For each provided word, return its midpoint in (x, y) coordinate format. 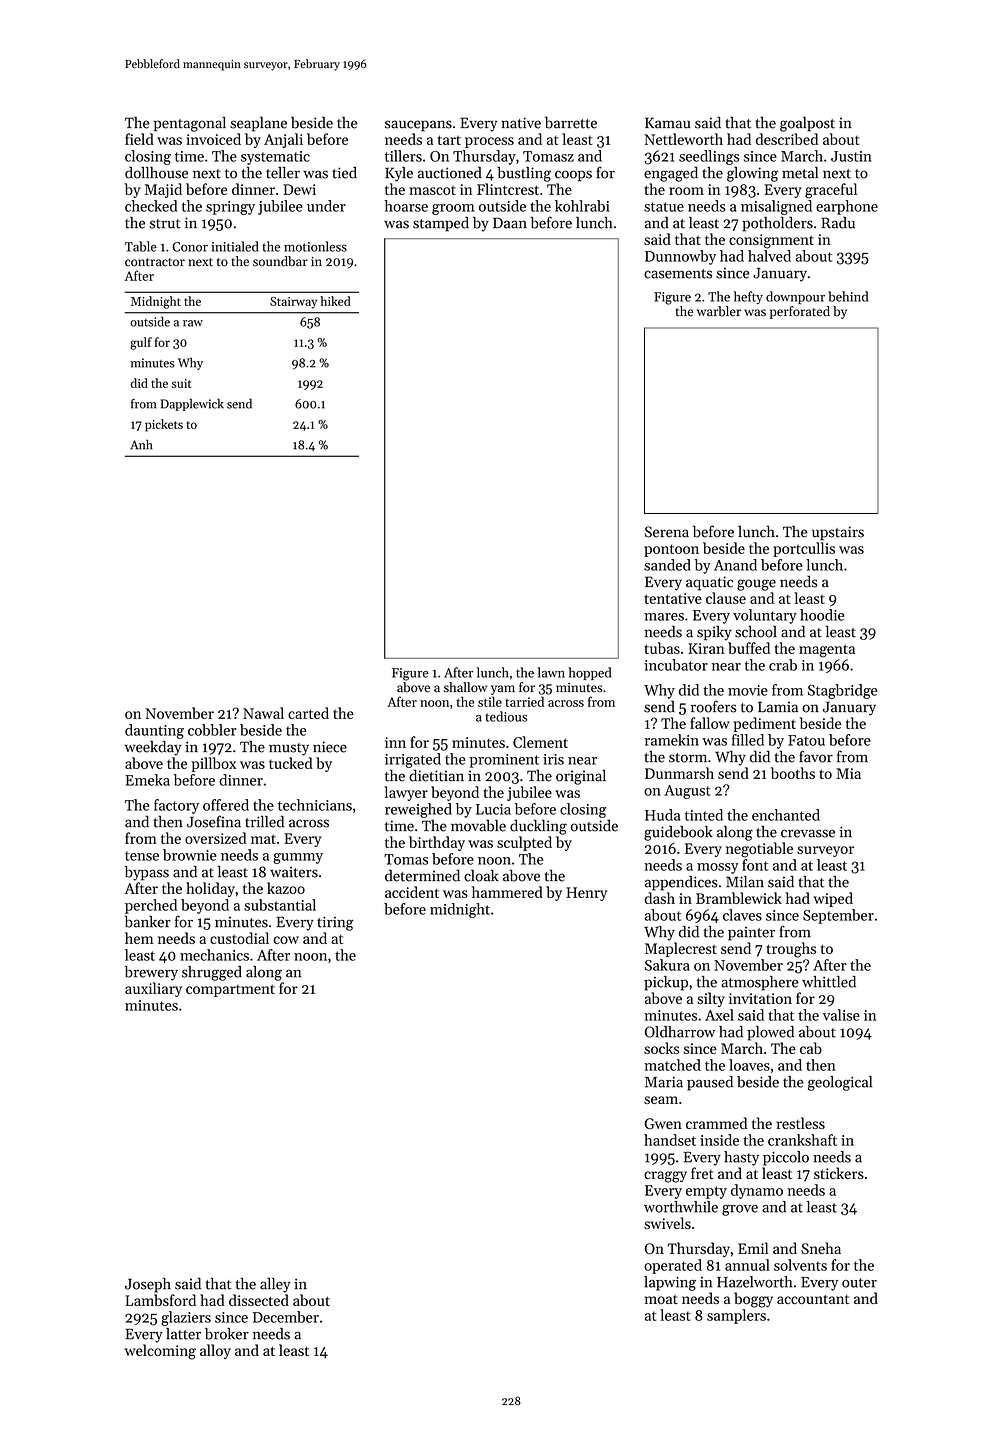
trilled (264, 822)
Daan (510, 223)
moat (661, 1299)
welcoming (160, 1352)
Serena (667, 532)
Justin (851, 156)
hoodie (822, 615)
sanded (667, 565)
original (581, 777)
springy (230, 208)
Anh (141, 444)
